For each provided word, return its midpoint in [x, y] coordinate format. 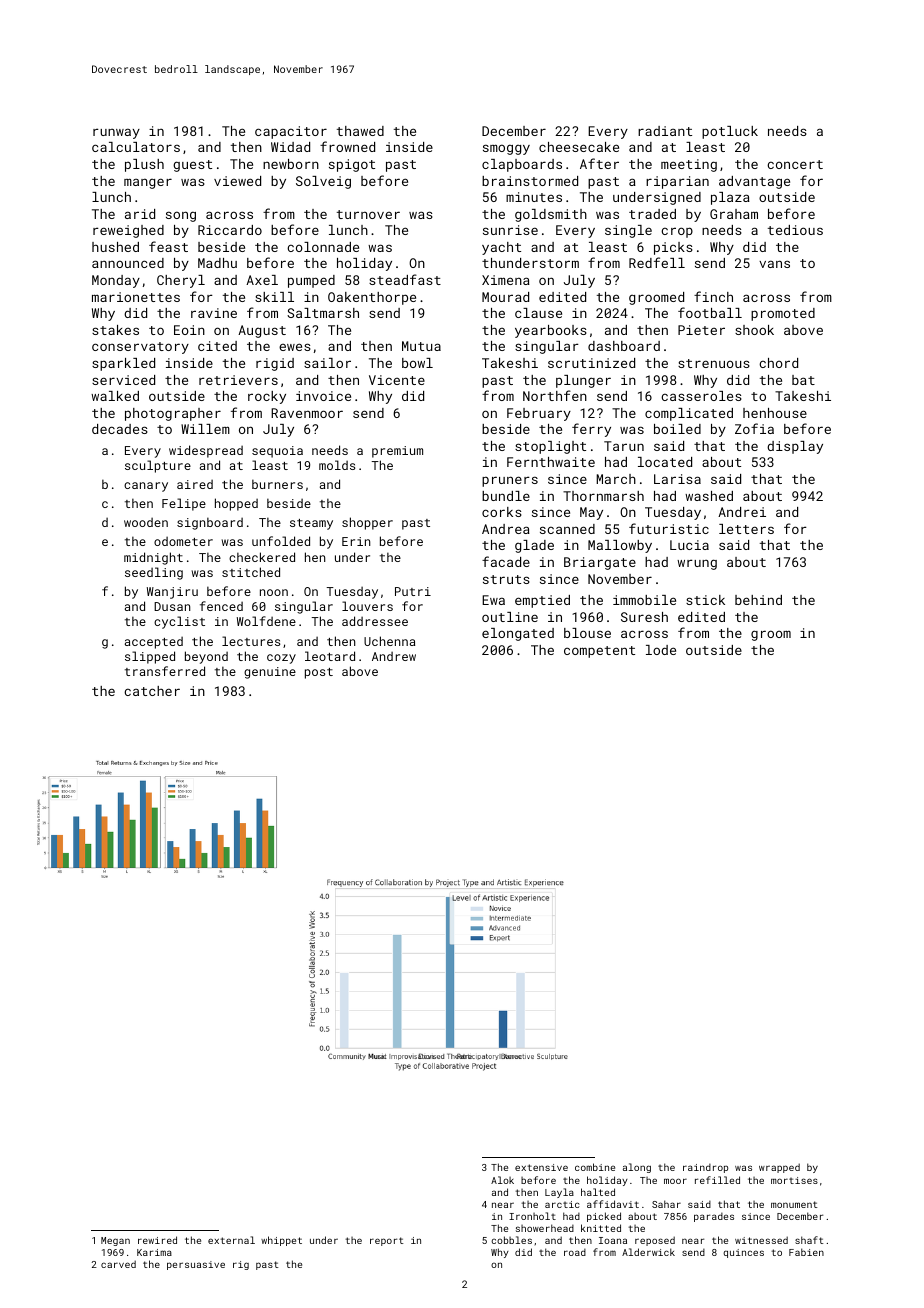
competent [599, 652]
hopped [236, 504]
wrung [697, 564]
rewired [157, 1240]
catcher [152, 691]
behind [758, 600]
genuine [270, 673]
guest [192, 166]
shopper [367, 523]
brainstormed [530, 181]
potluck [730, 132]
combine [595, 1167]
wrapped [779, 1168]
